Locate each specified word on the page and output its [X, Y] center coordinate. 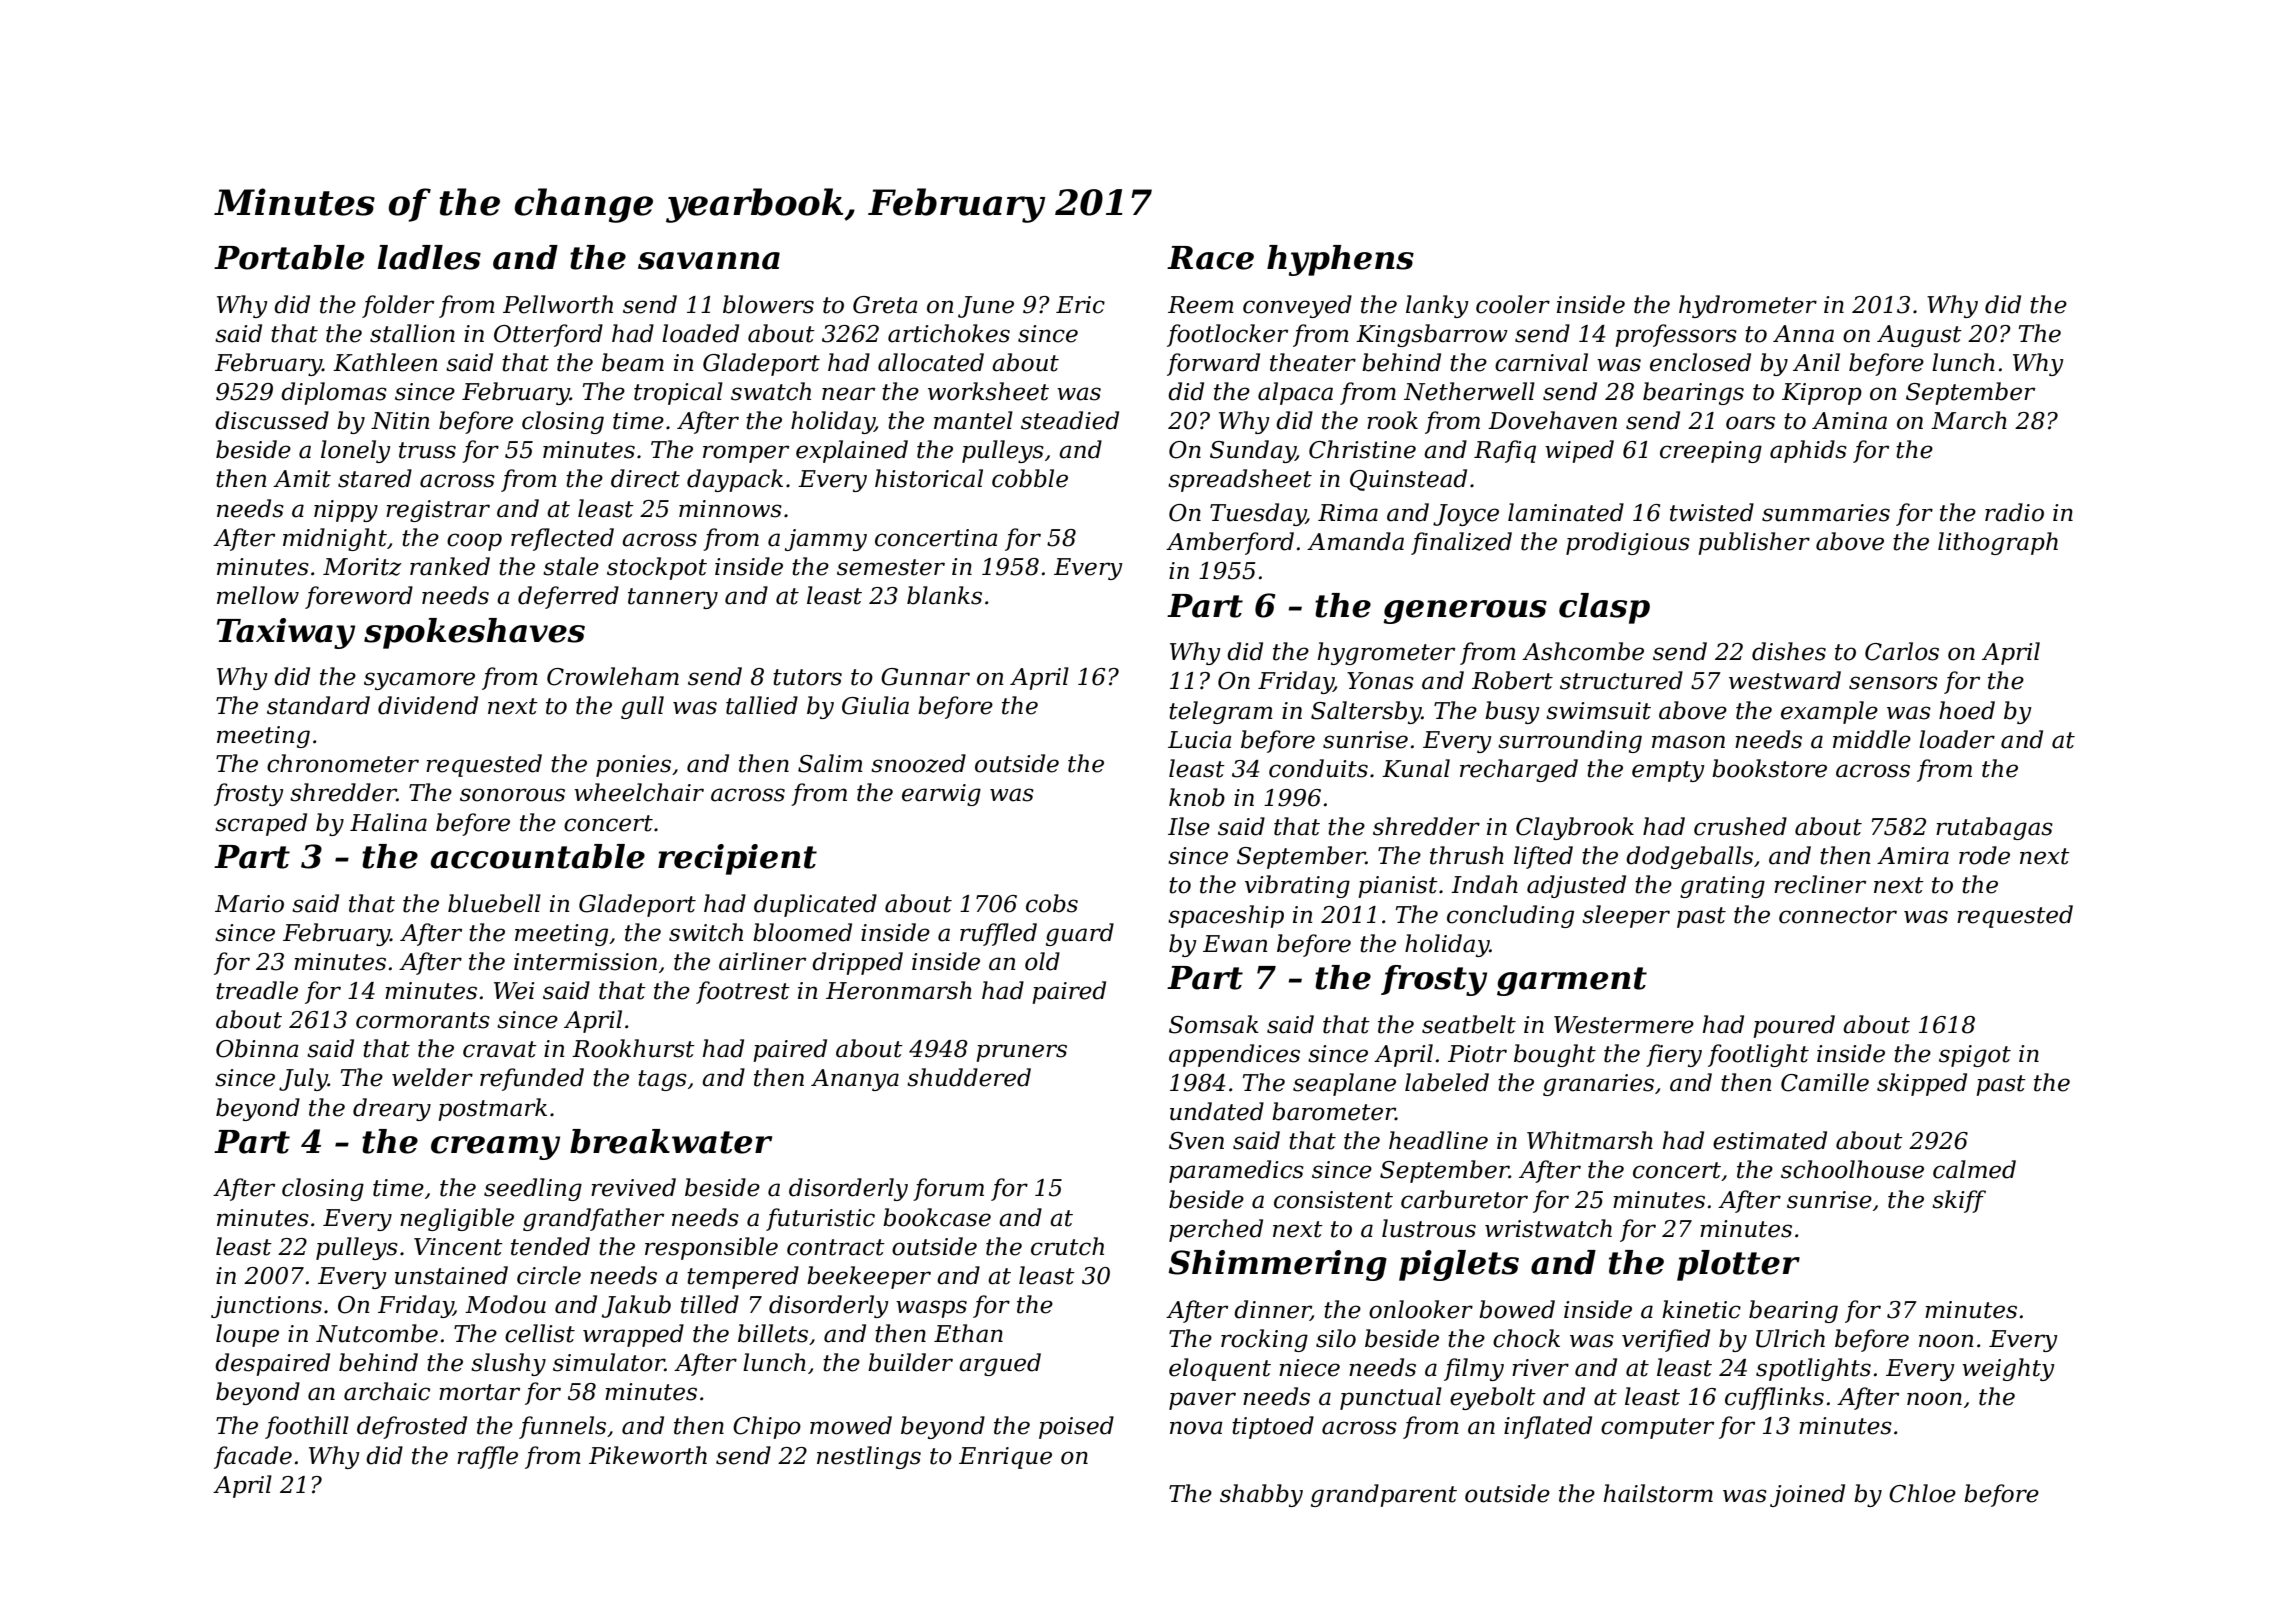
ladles [429, 257]
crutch [1067, 1246]
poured [1794, 1026]
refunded [532, 1079]
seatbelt [1469, 1024]
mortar [479, 1392]
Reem [1201, 305]
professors [1676, 335]
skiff [1959, 1201]
